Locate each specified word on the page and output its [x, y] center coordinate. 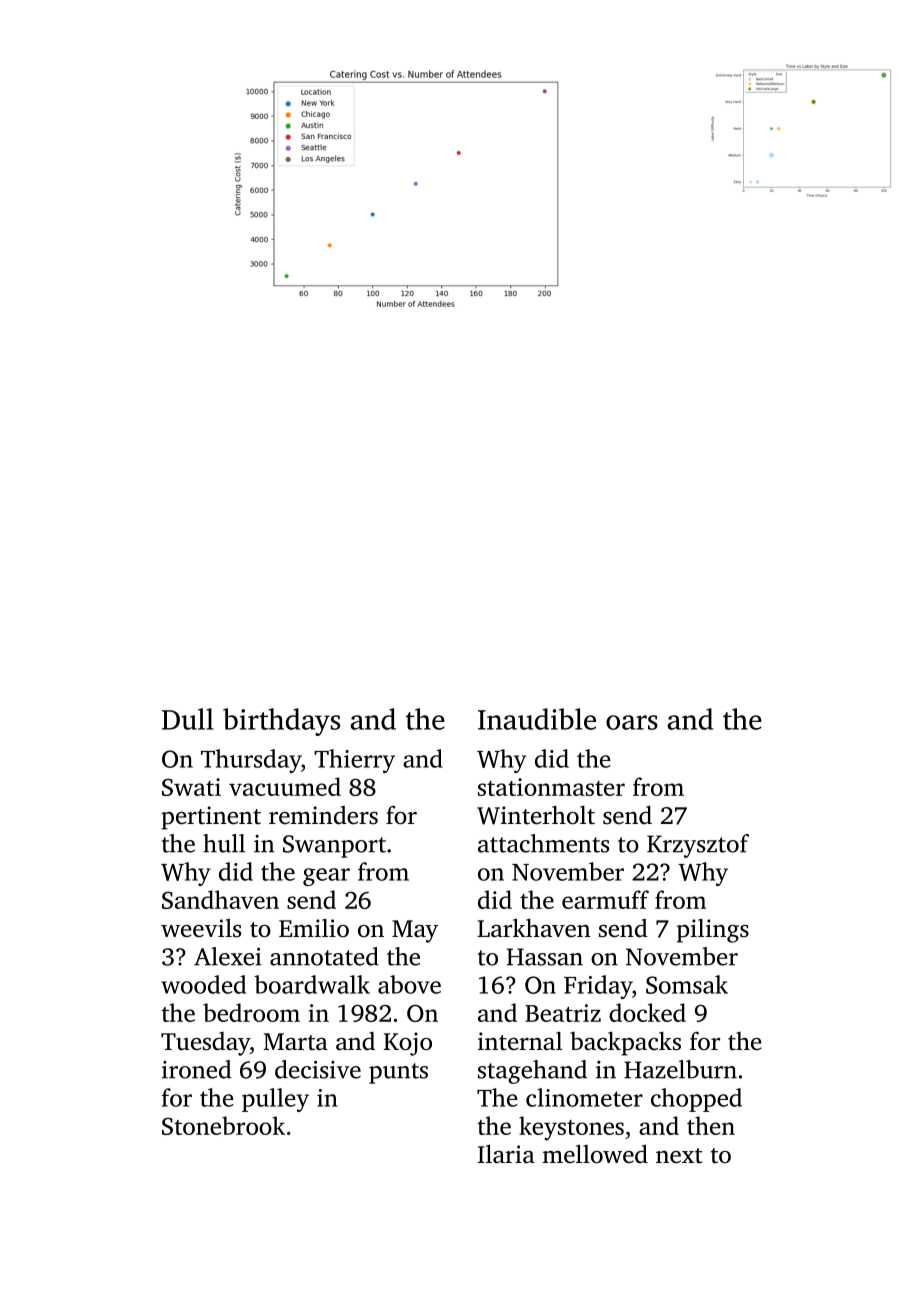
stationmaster [551, 787]
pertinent [211, 818]
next [679, 1156]
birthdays [281, 722]
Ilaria [506, 1154]
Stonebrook [223, 1125]
